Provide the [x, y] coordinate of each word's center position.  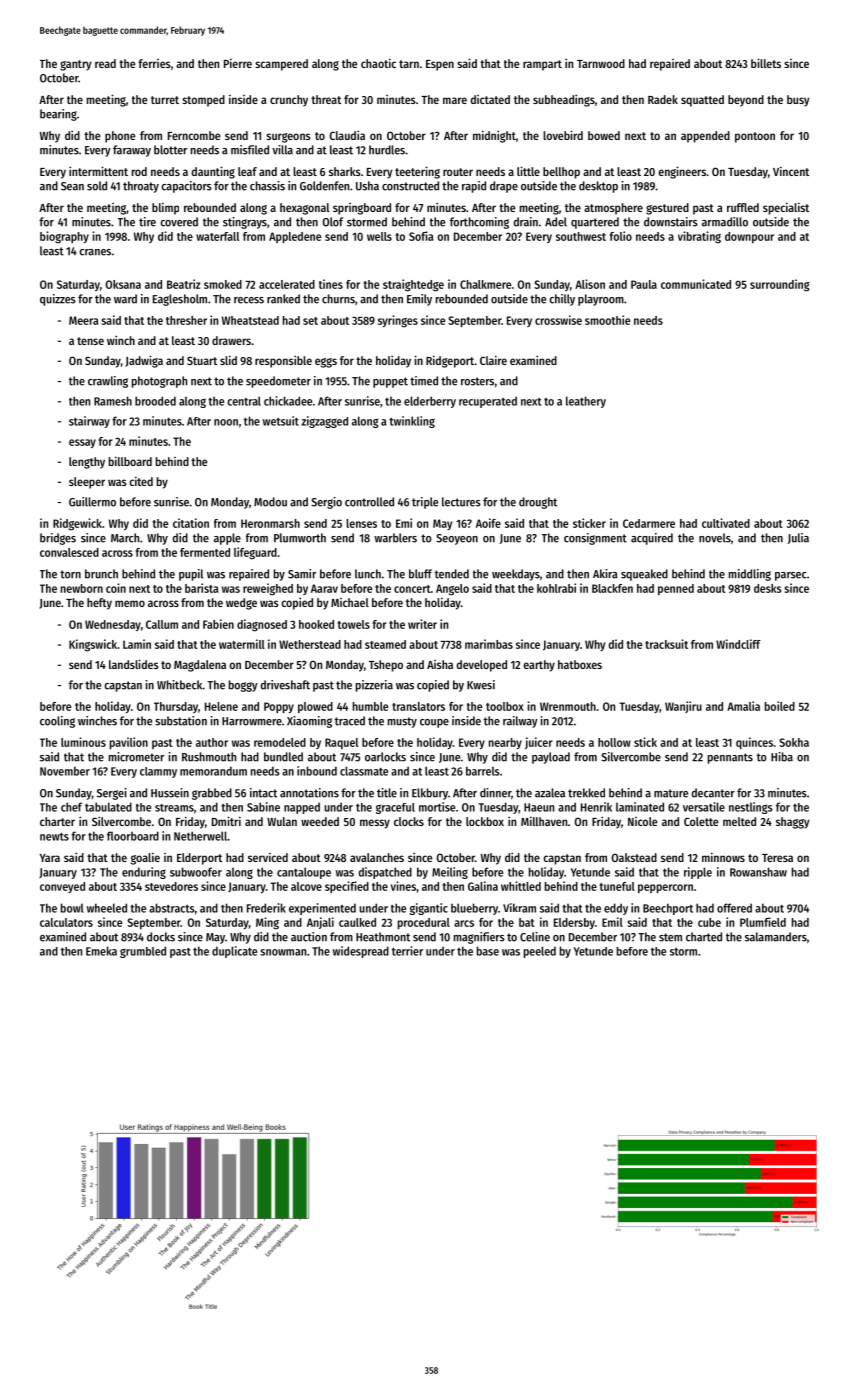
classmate [364, 771]
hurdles [387, 150]
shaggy [792, 823]
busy [798, 101]
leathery [586, 402]
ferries [154, 63]
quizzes [58, 300]
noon [226, 422]
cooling [57, 722]
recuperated [488, 402]
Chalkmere [485, 284]
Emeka [101, 951]
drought [538, 503]
